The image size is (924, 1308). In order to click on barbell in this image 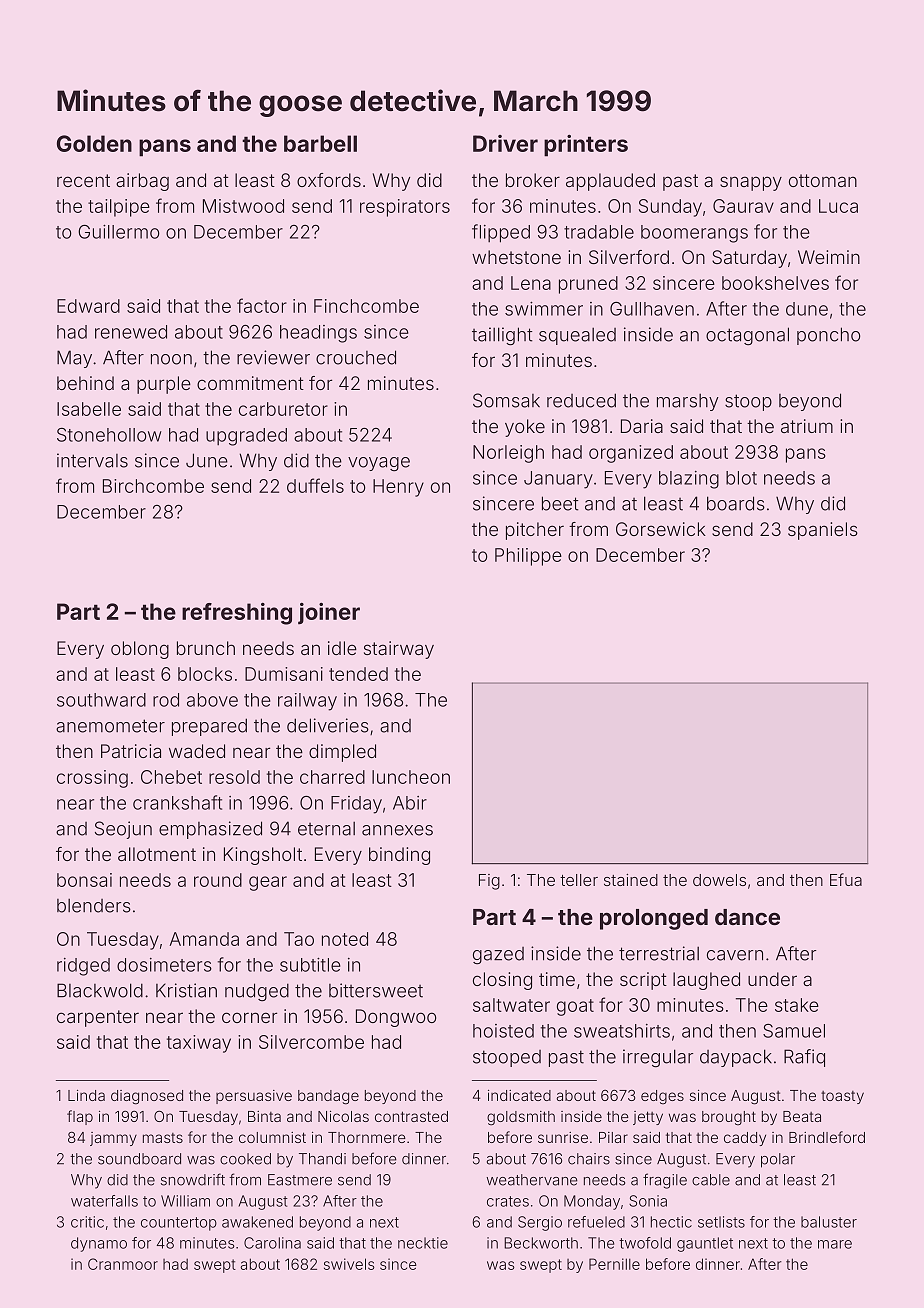, I will do `click(320, 143)`.
